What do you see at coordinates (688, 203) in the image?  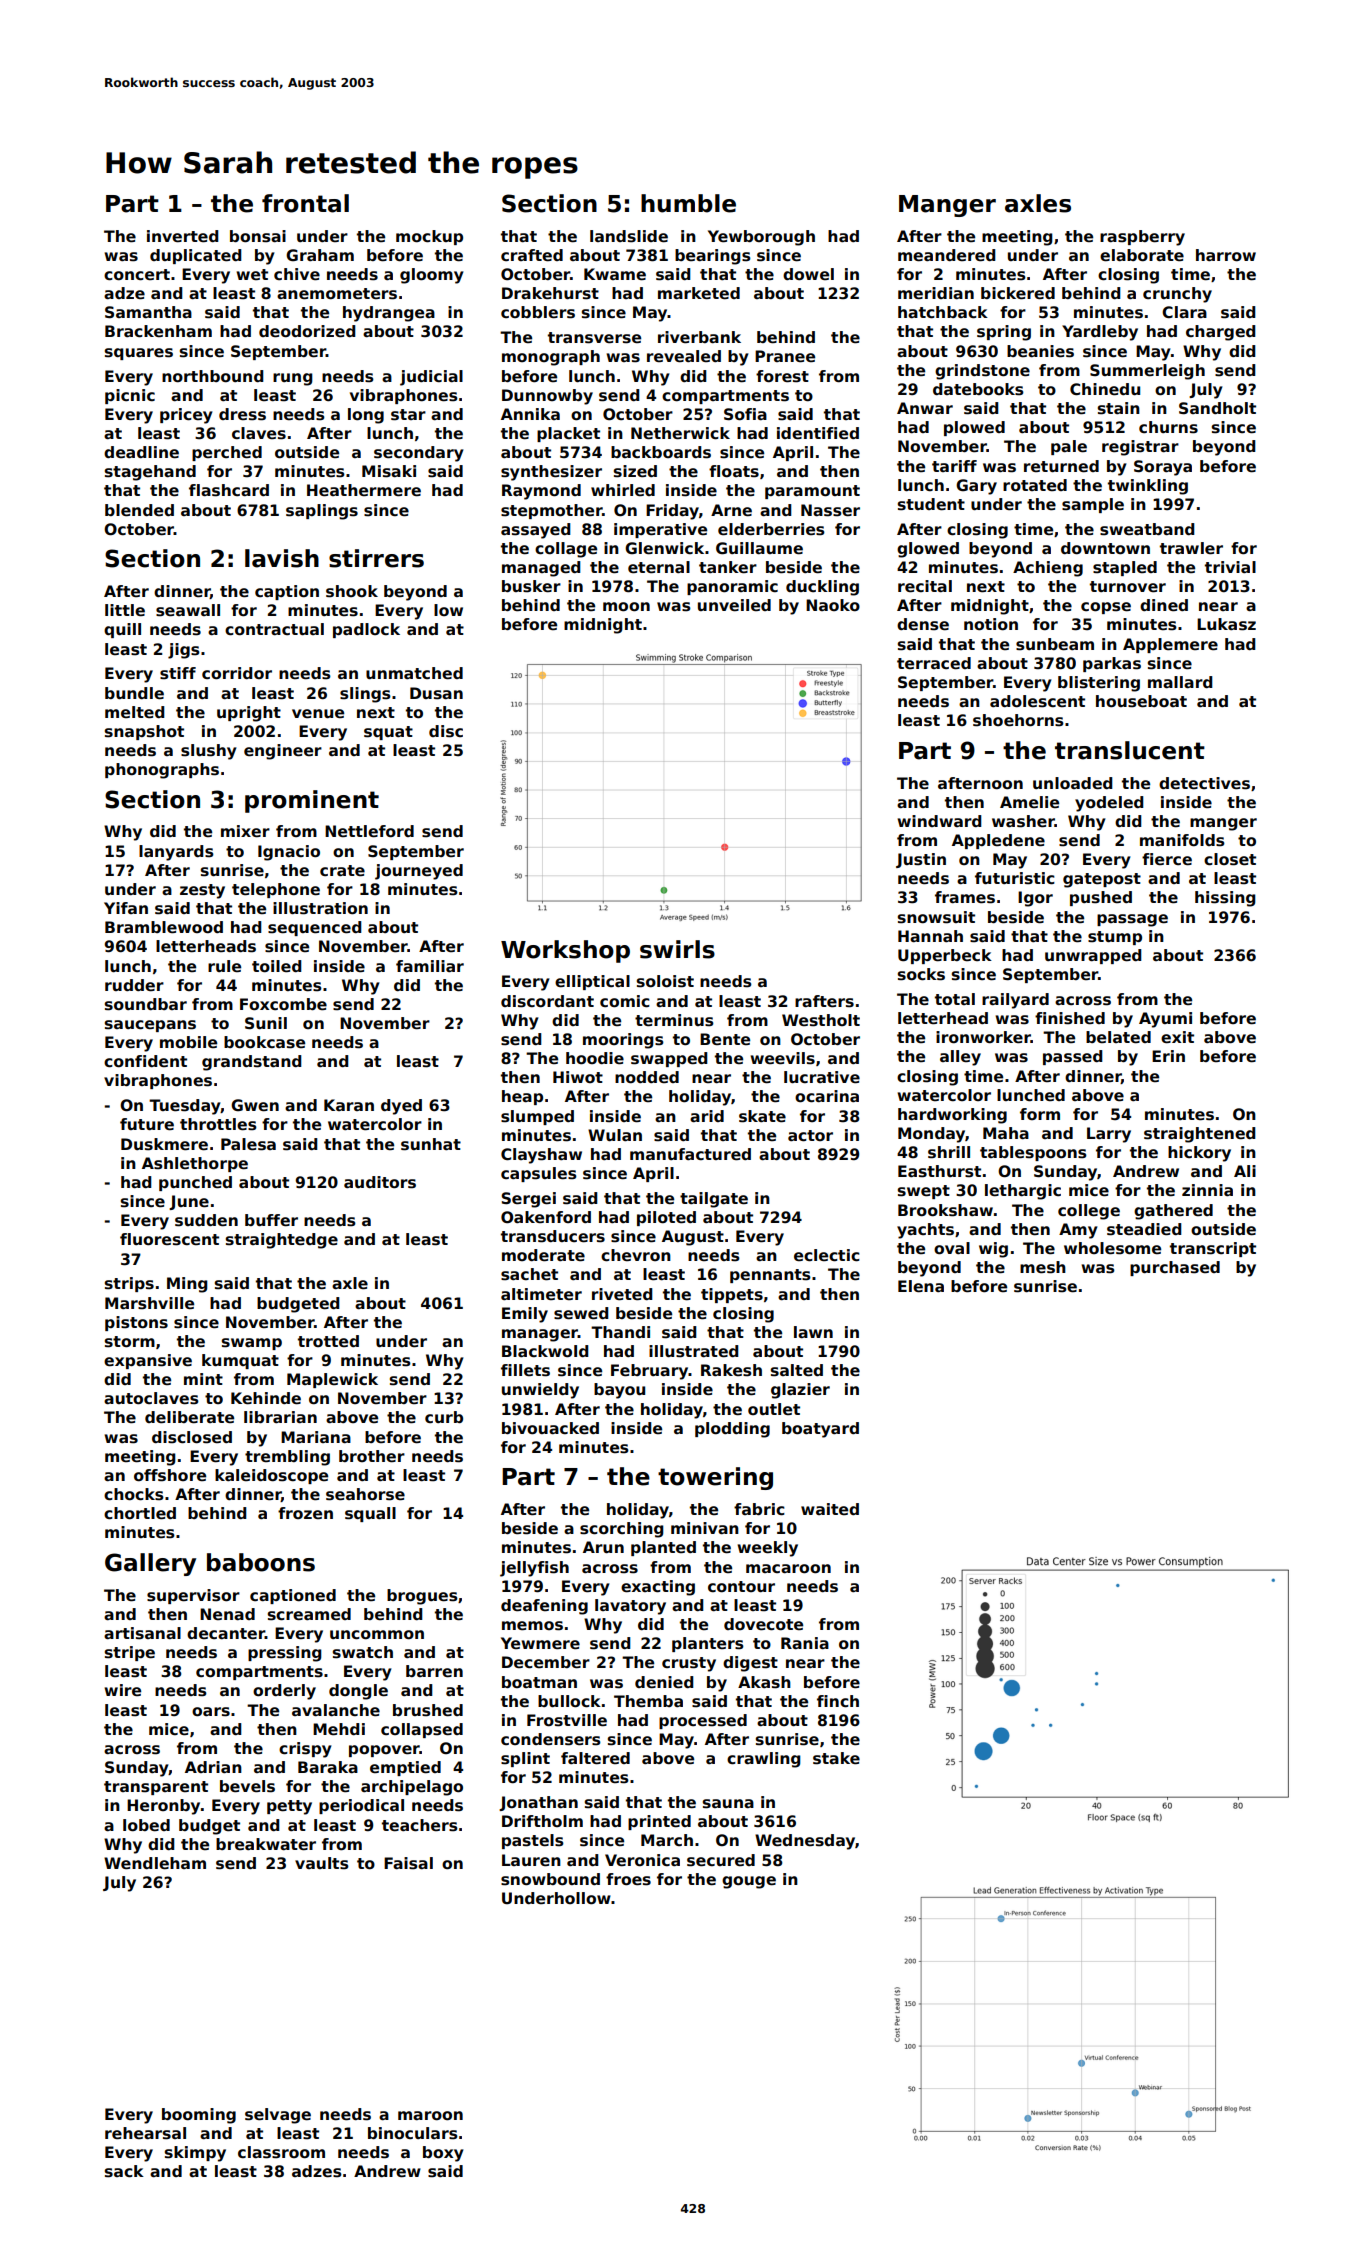 I see `humble` at bounding box center [688, 203].
